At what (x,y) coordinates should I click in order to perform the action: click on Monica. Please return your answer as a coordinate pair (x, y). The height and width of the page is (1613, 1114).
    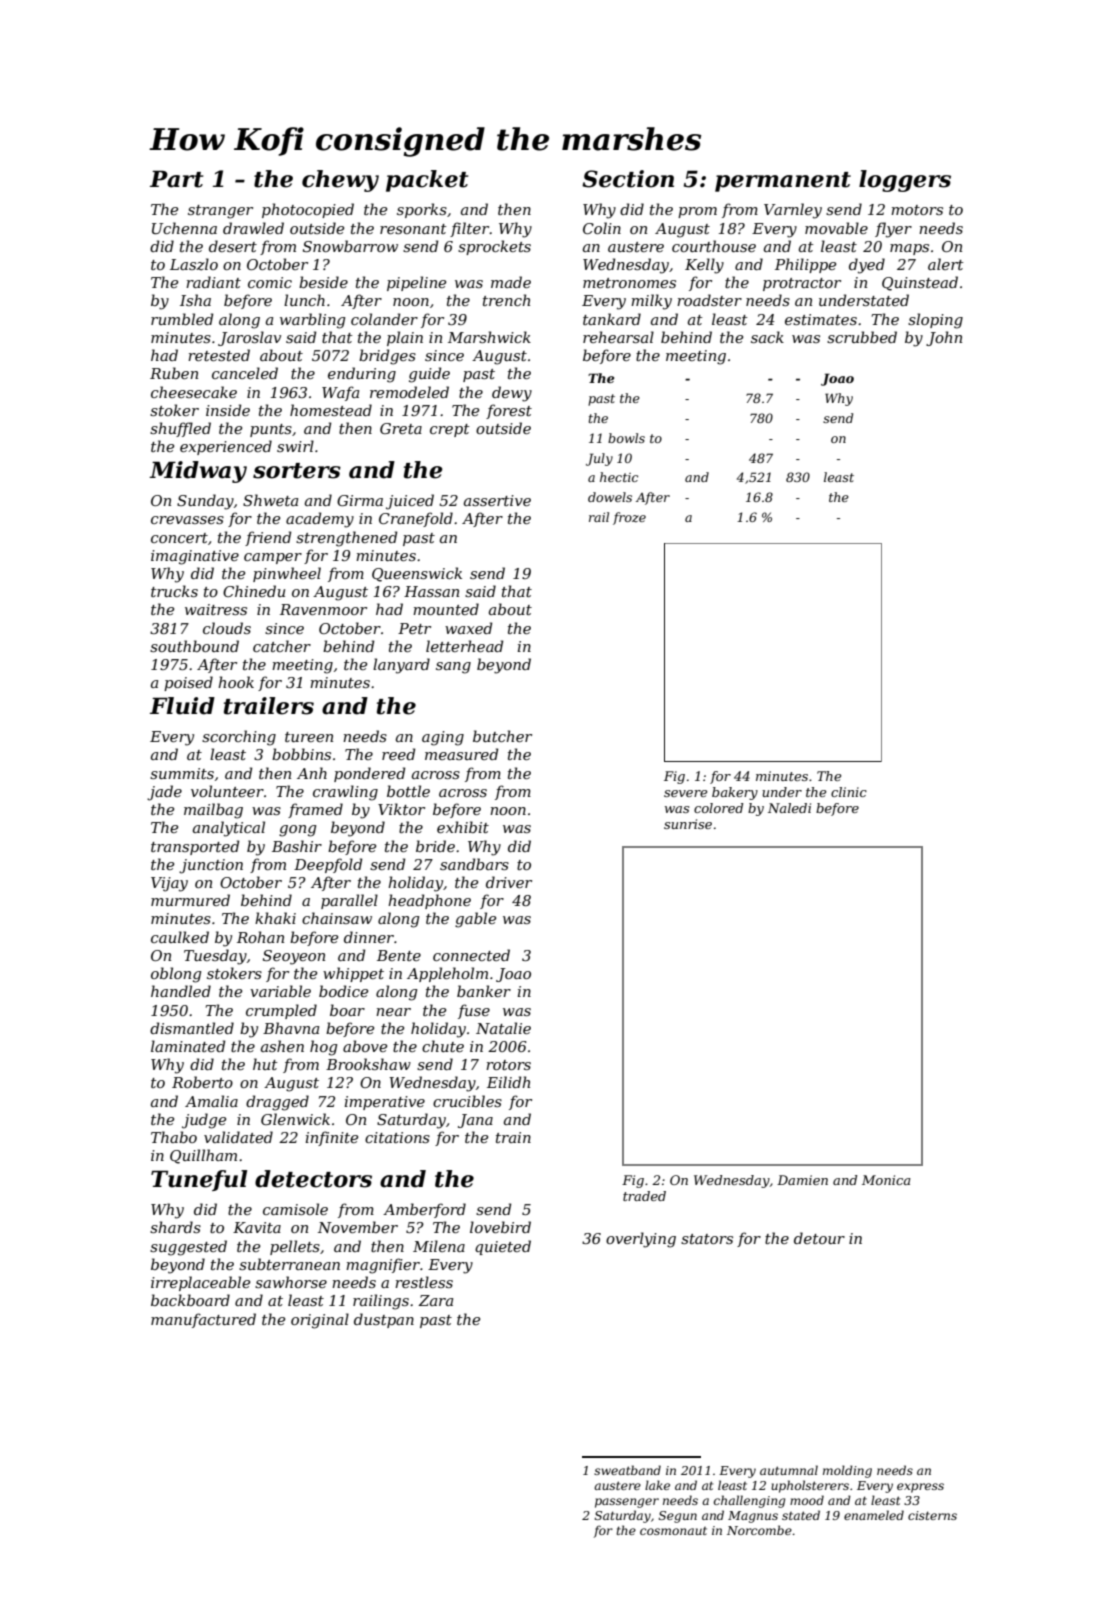
    Looking at the image, I should click on (886, 1180).
